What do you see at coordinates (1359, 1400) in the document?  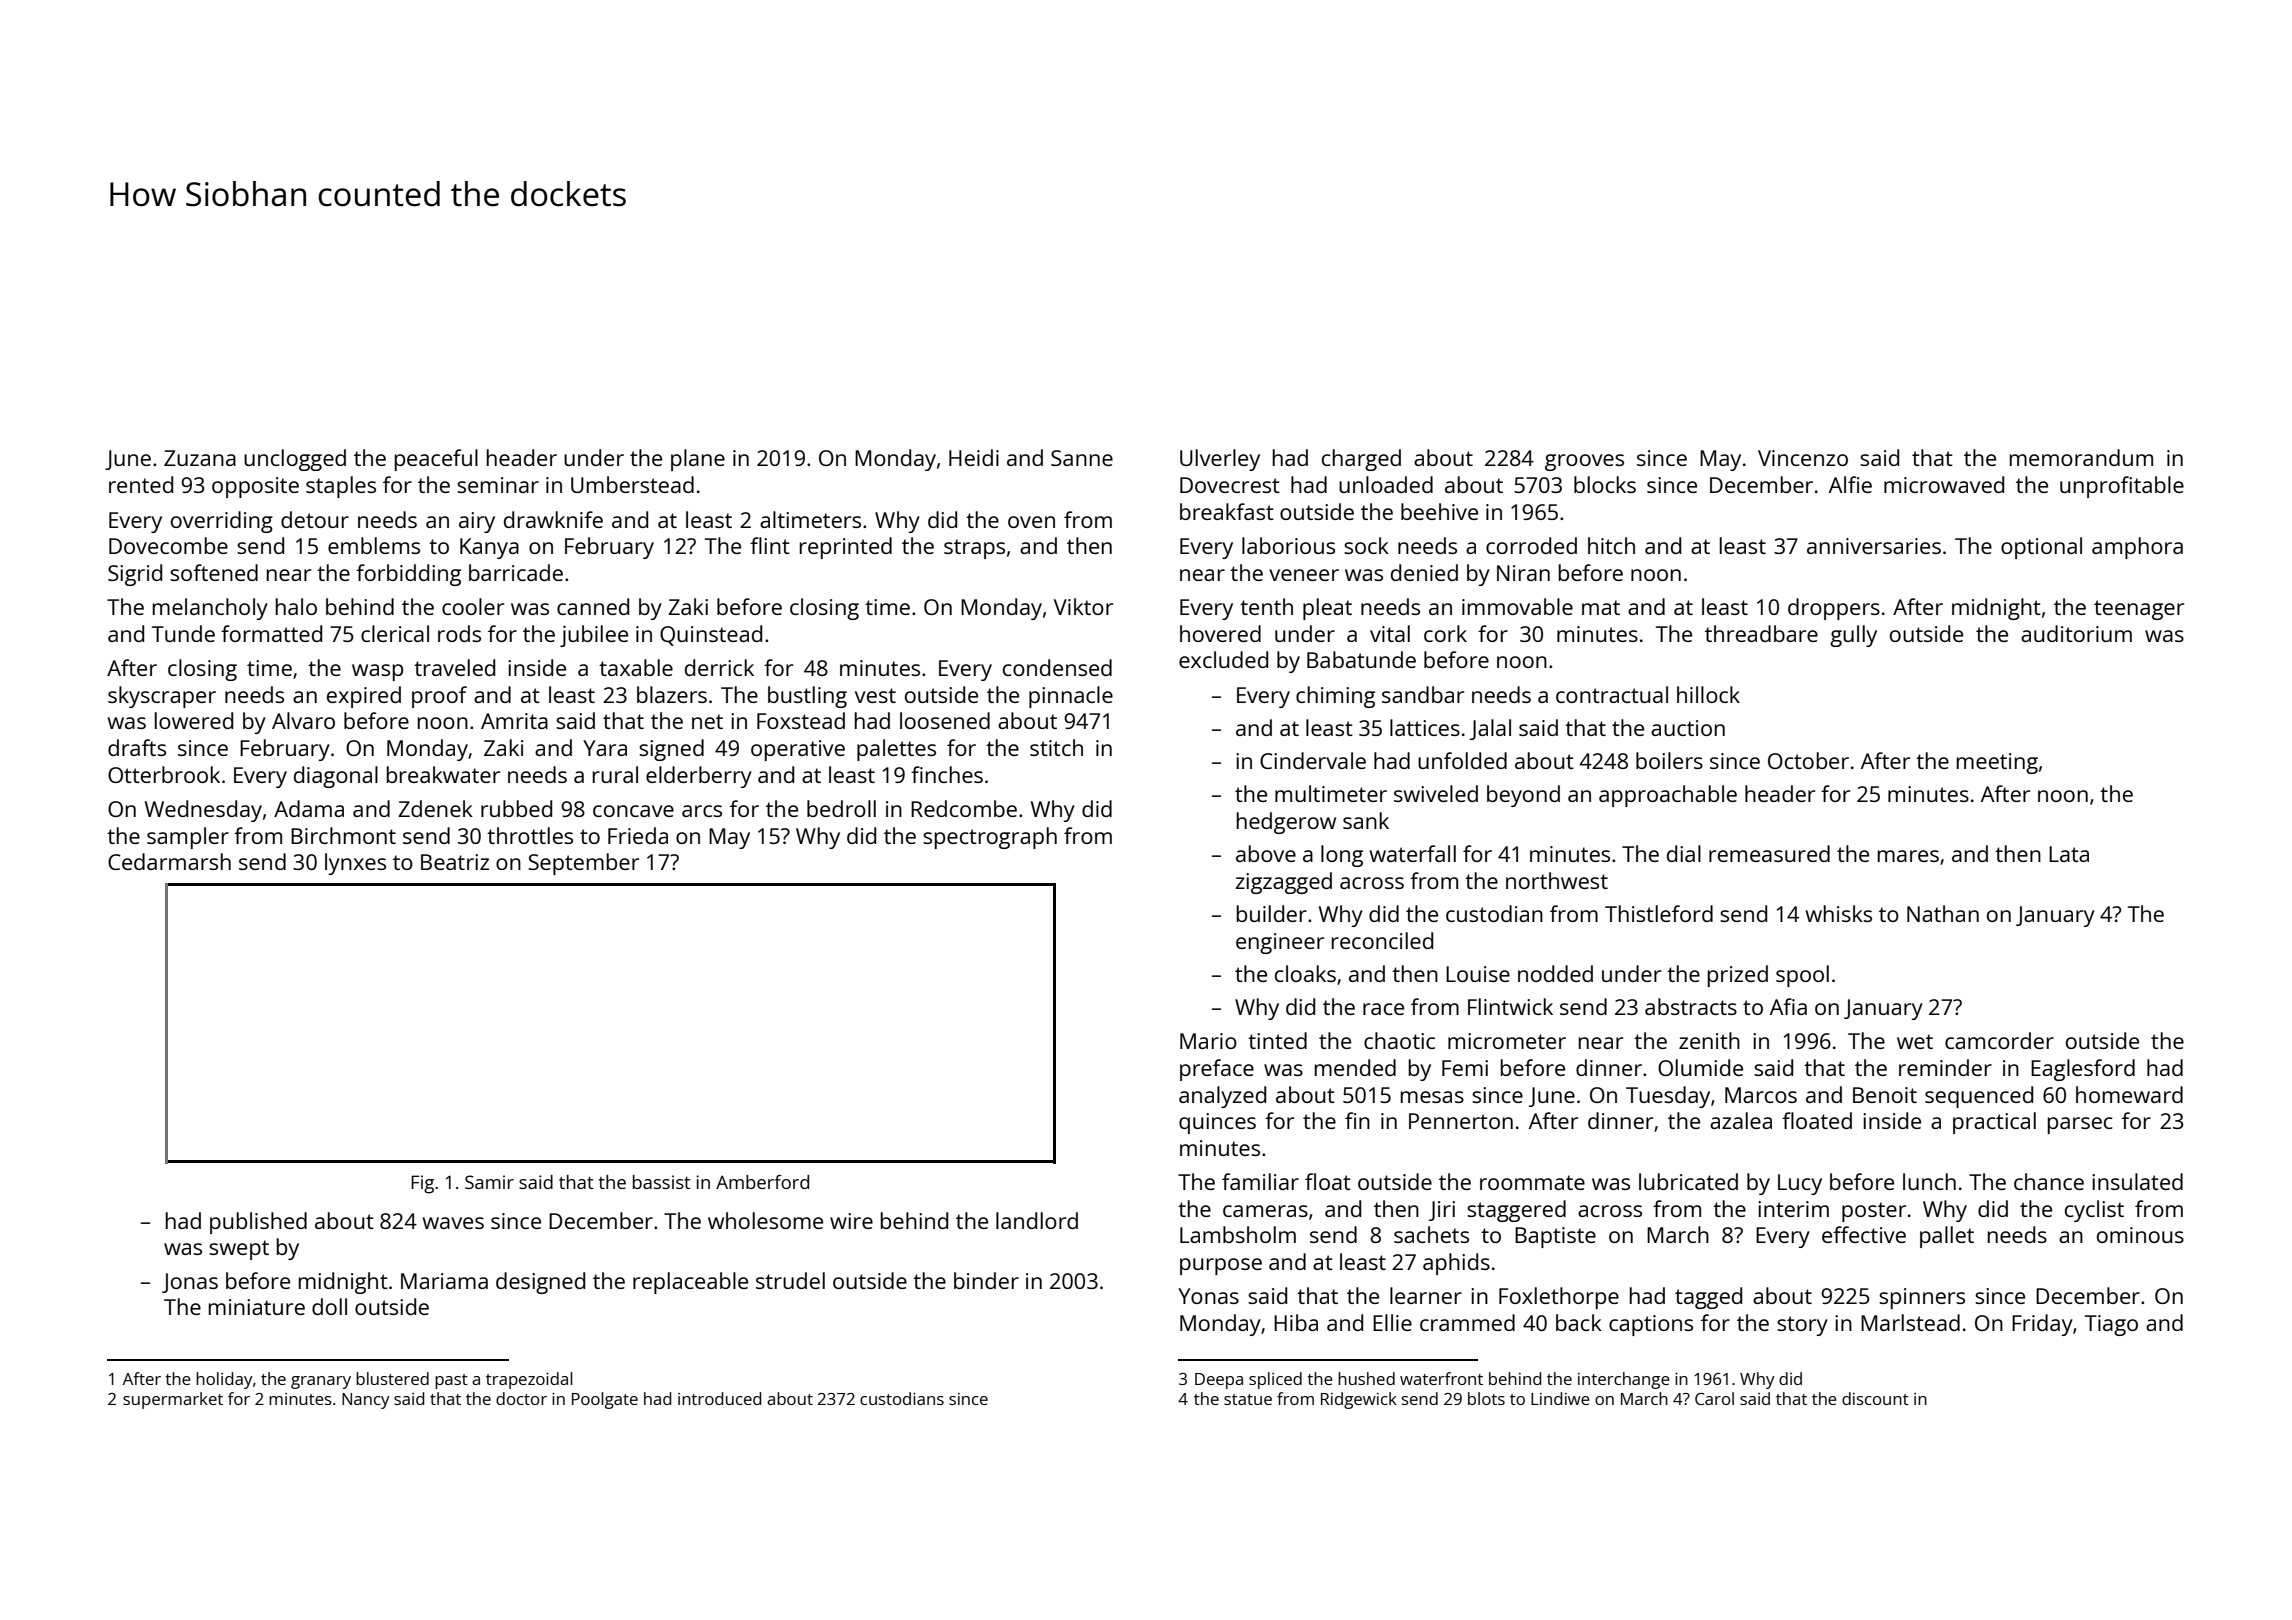 I see `Ridgewick` at bounding box center [1359, 1400].
